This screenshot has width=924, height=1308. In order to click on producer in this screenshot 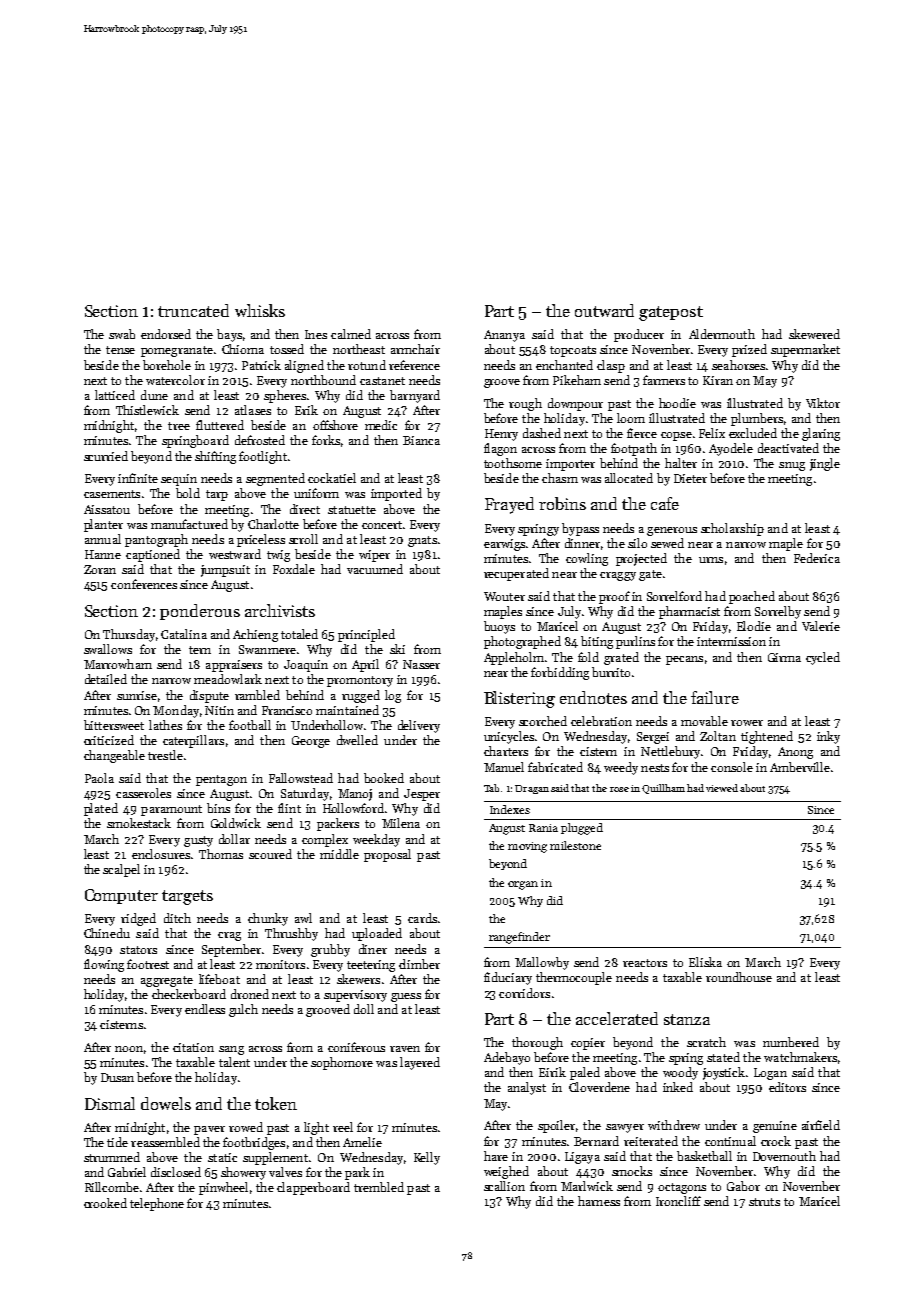, I will do `click(639, 335)`.
